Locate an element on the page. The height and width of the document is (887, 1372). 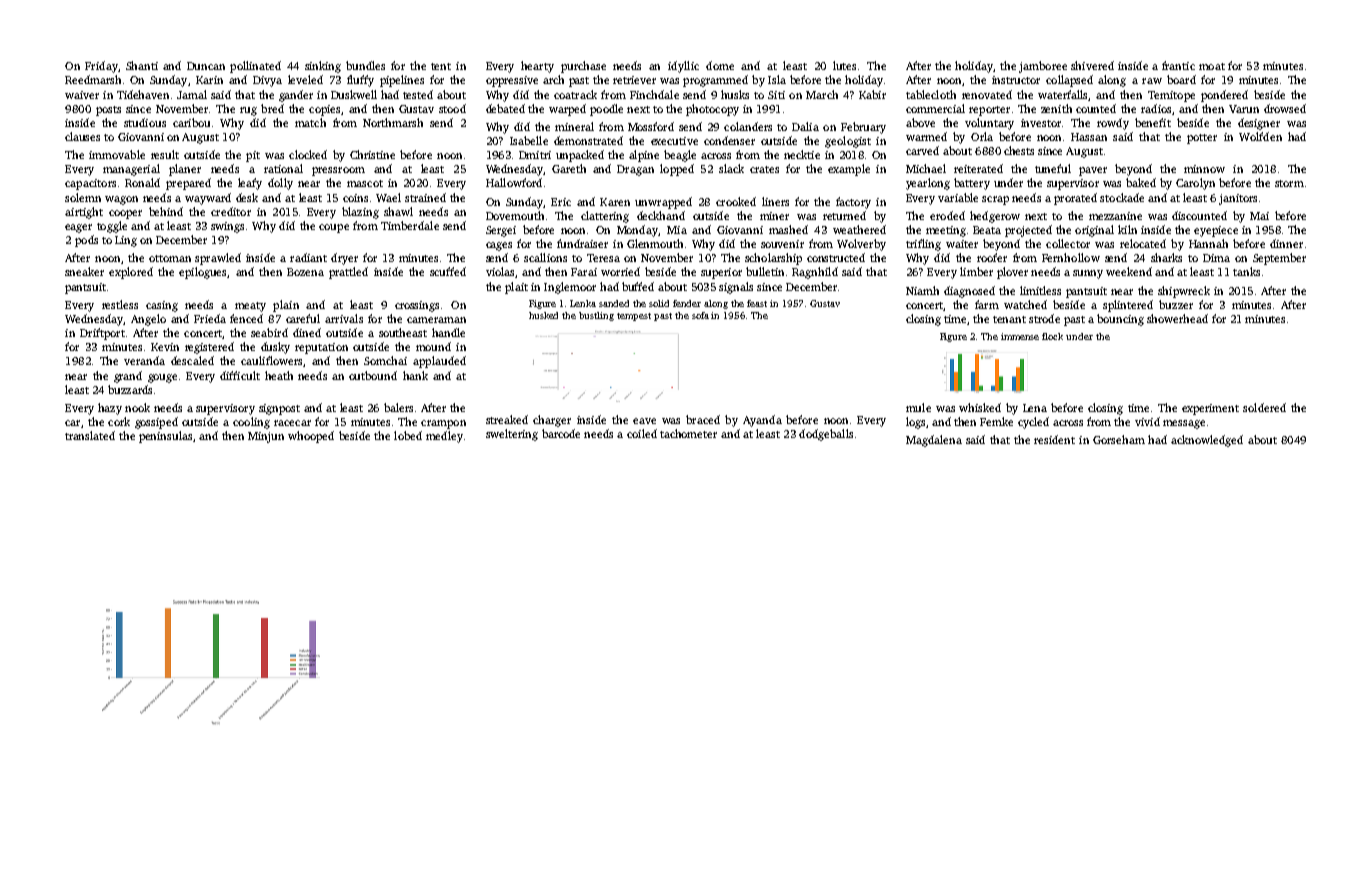
photocopy is located at coordinates (712, 110).
